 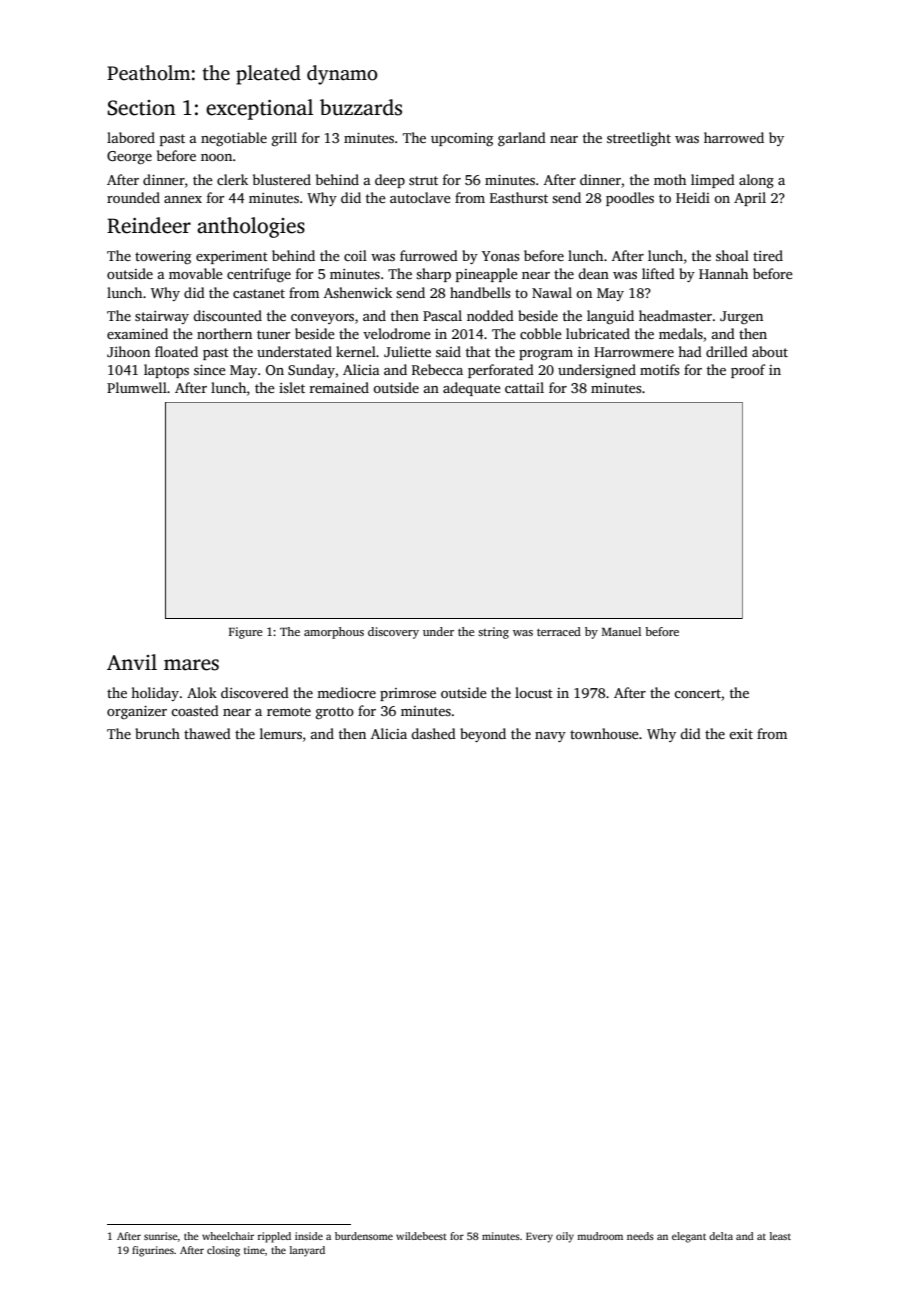 What do you see at coordinates (768, 255) in the image?
I see `tired` at bounding box center [768, 255].
